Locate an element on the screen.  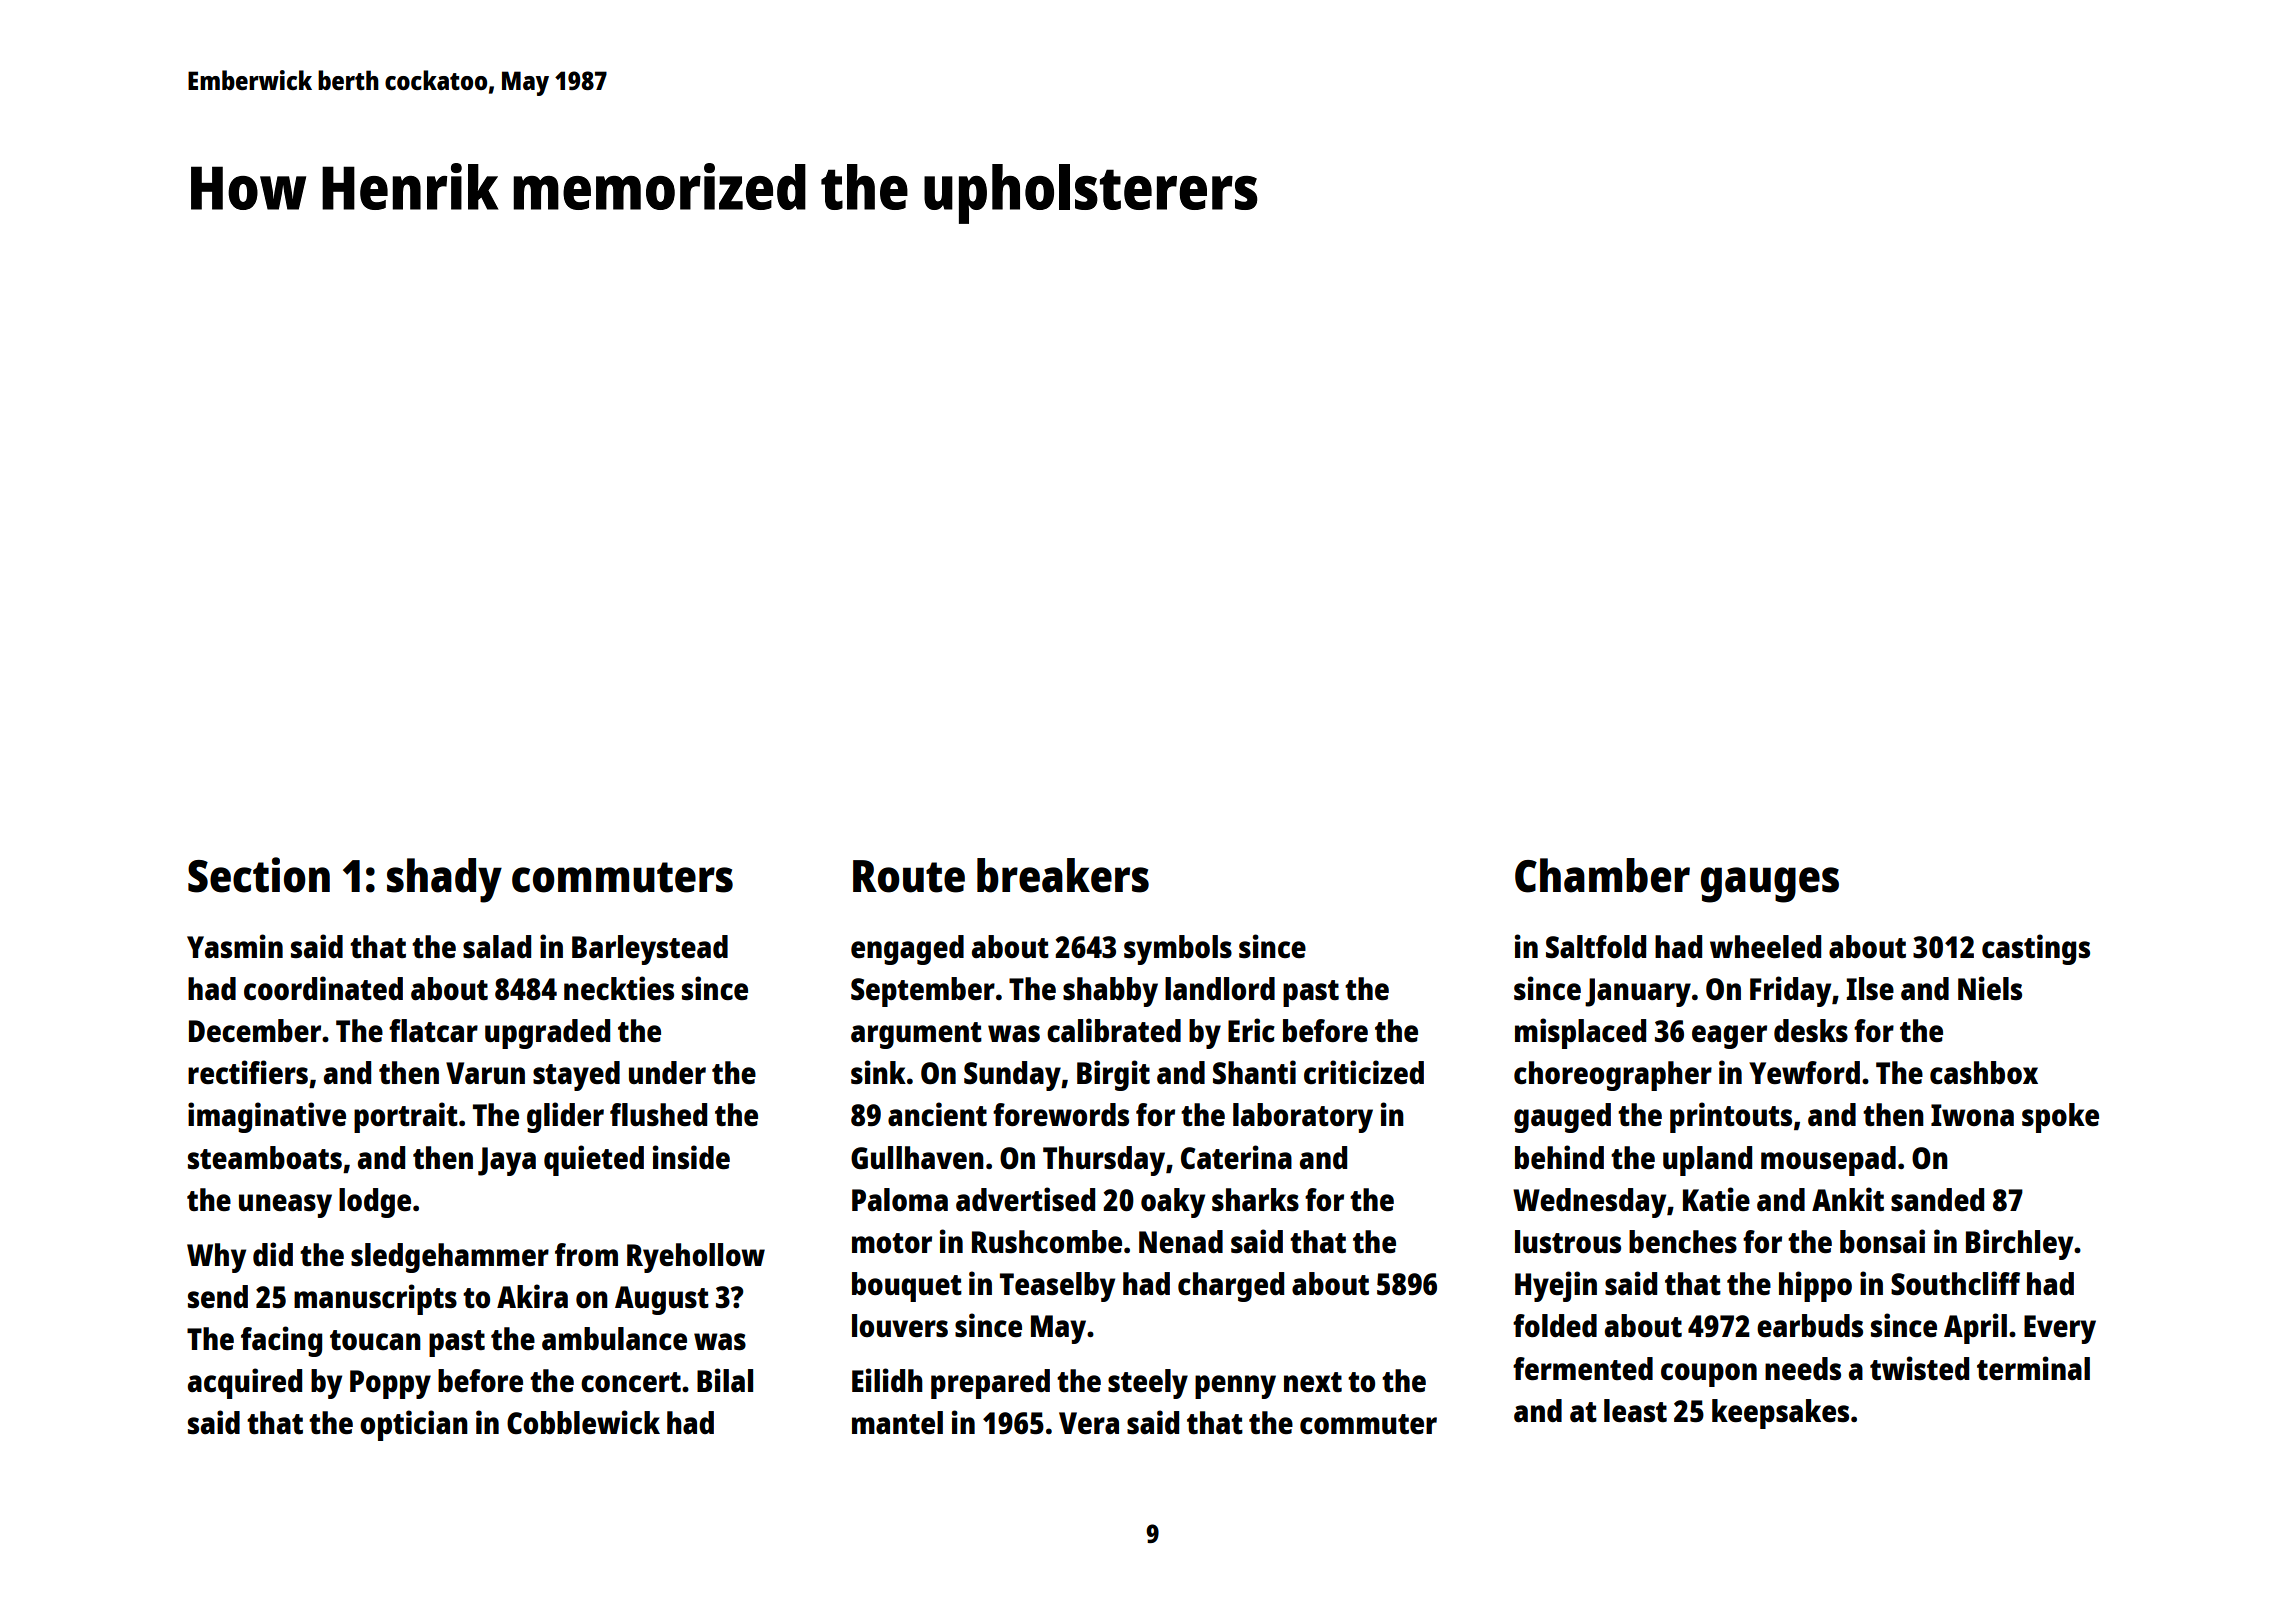
breakers is located at coordinates (1063, 875).
